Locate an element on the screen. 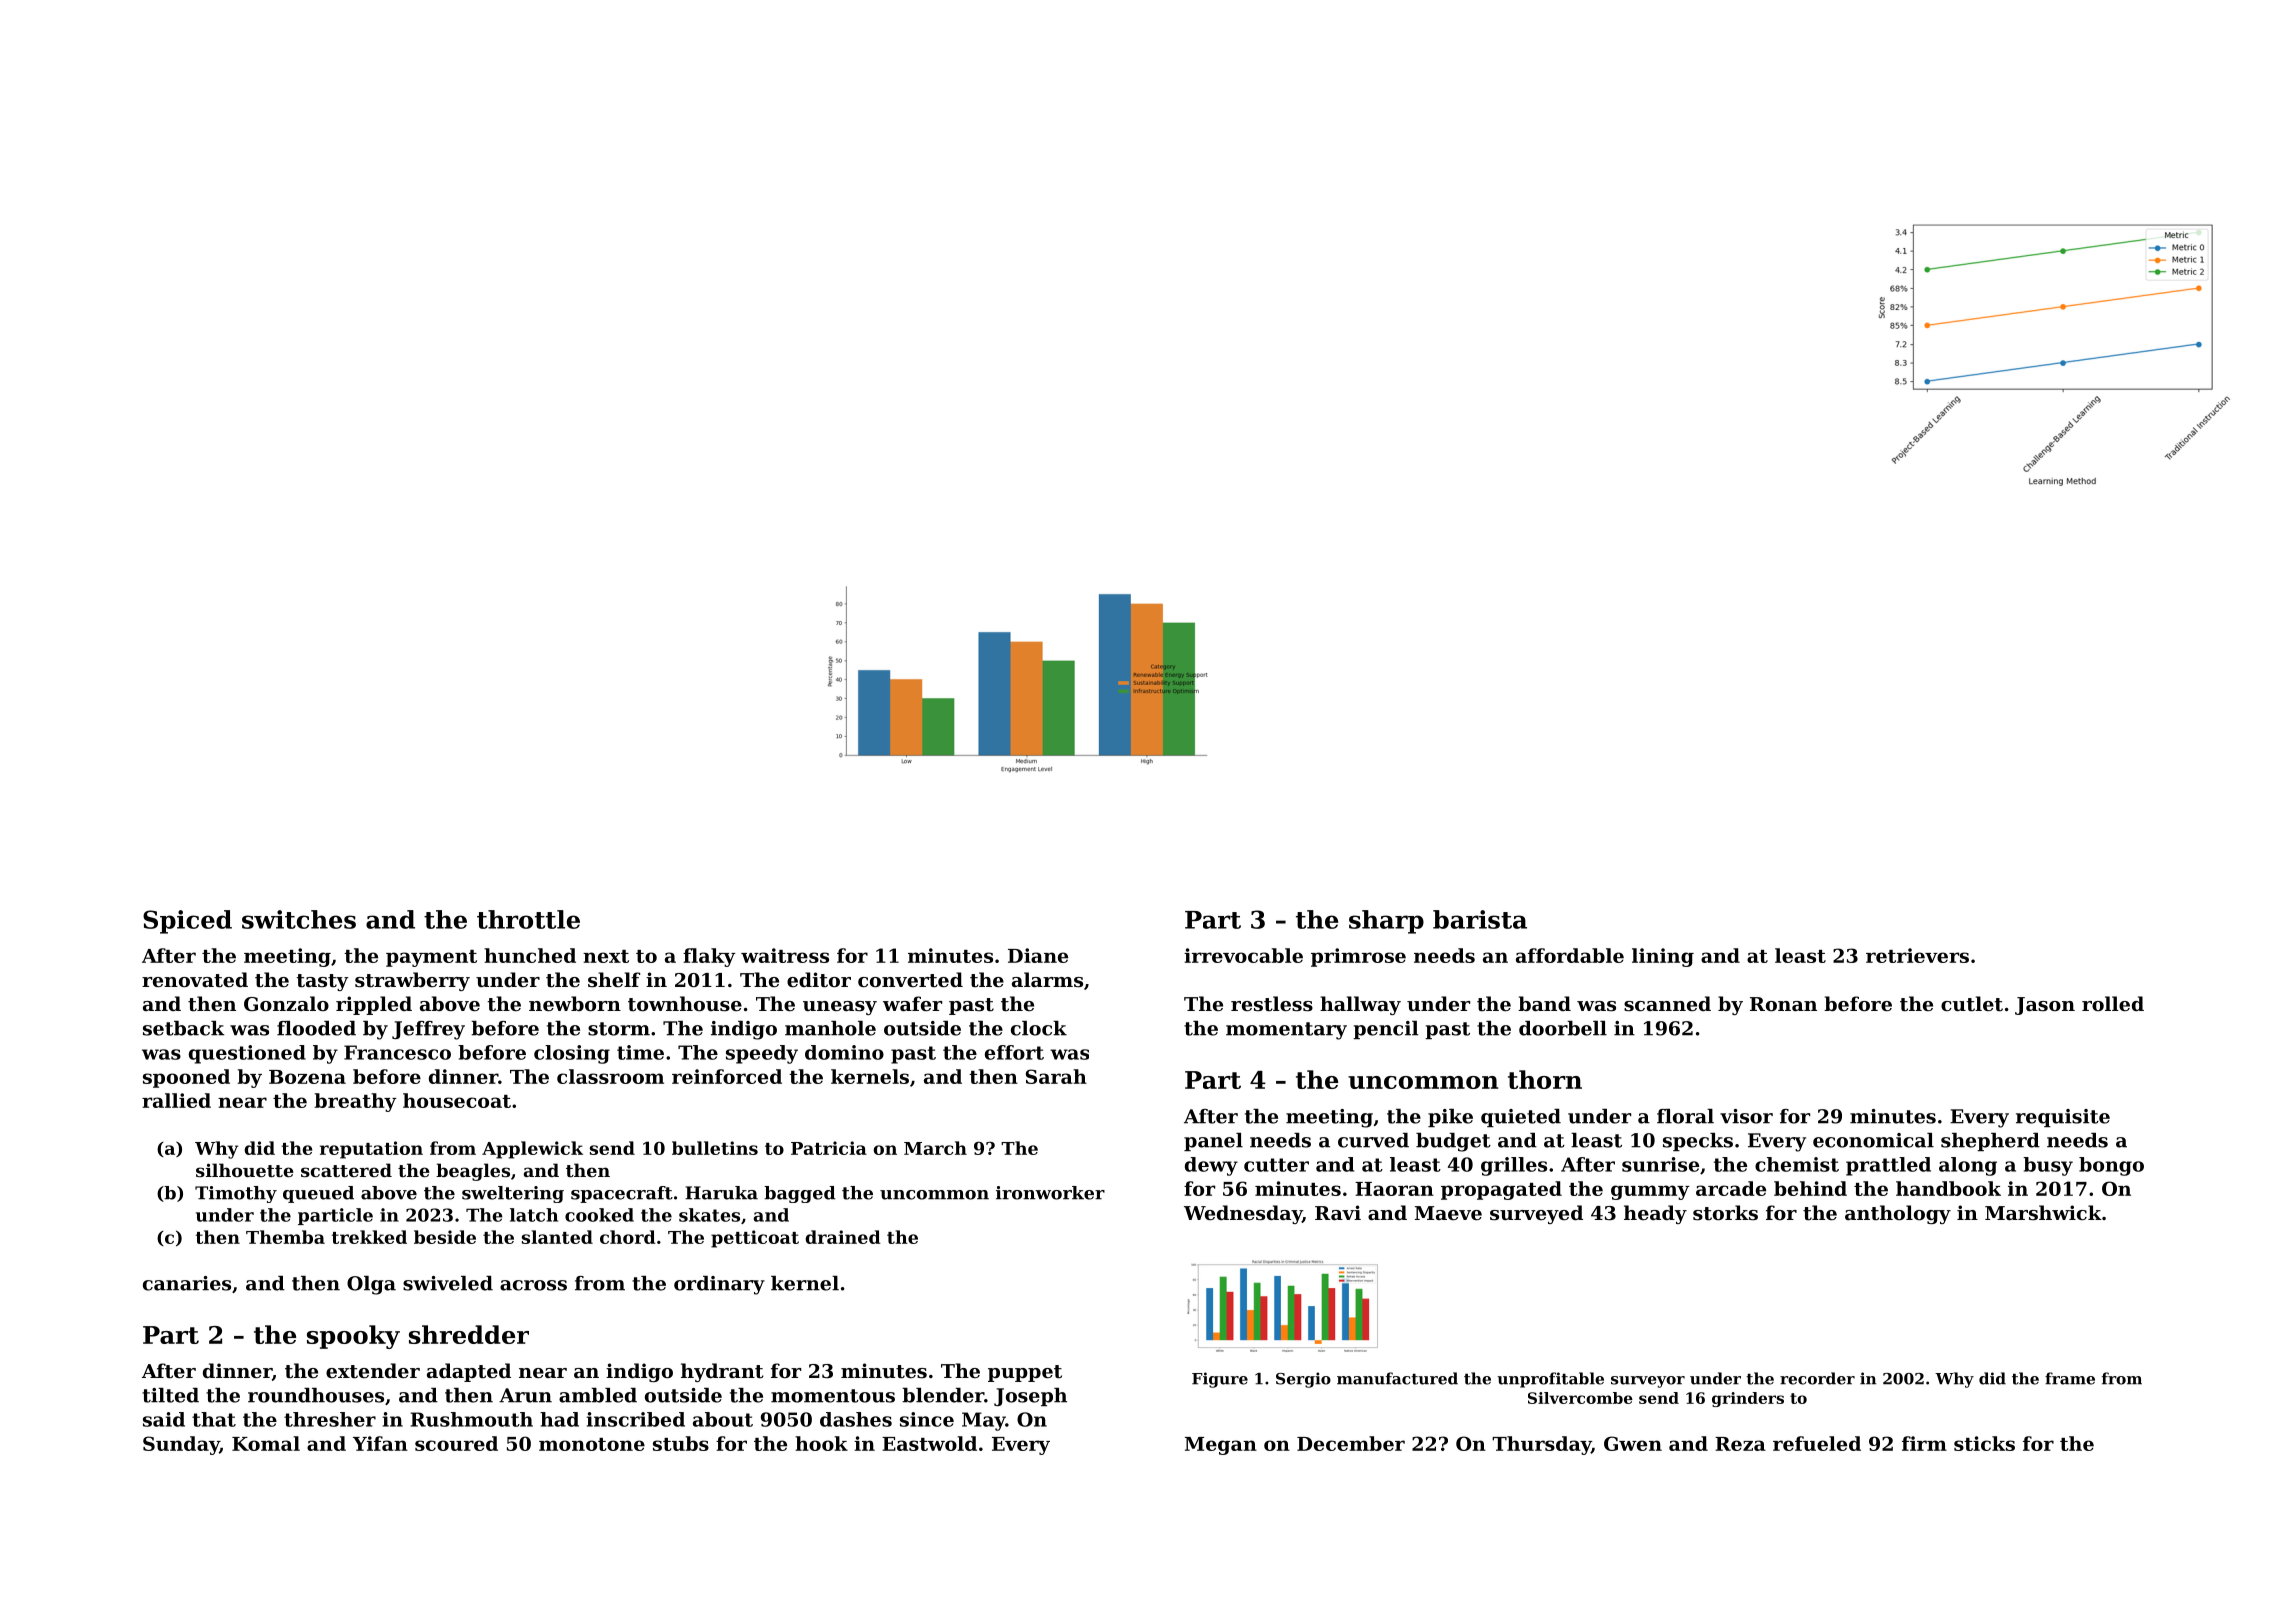 The image size is (2292, 1620). monotone is located at coordinates (592, 1444).
